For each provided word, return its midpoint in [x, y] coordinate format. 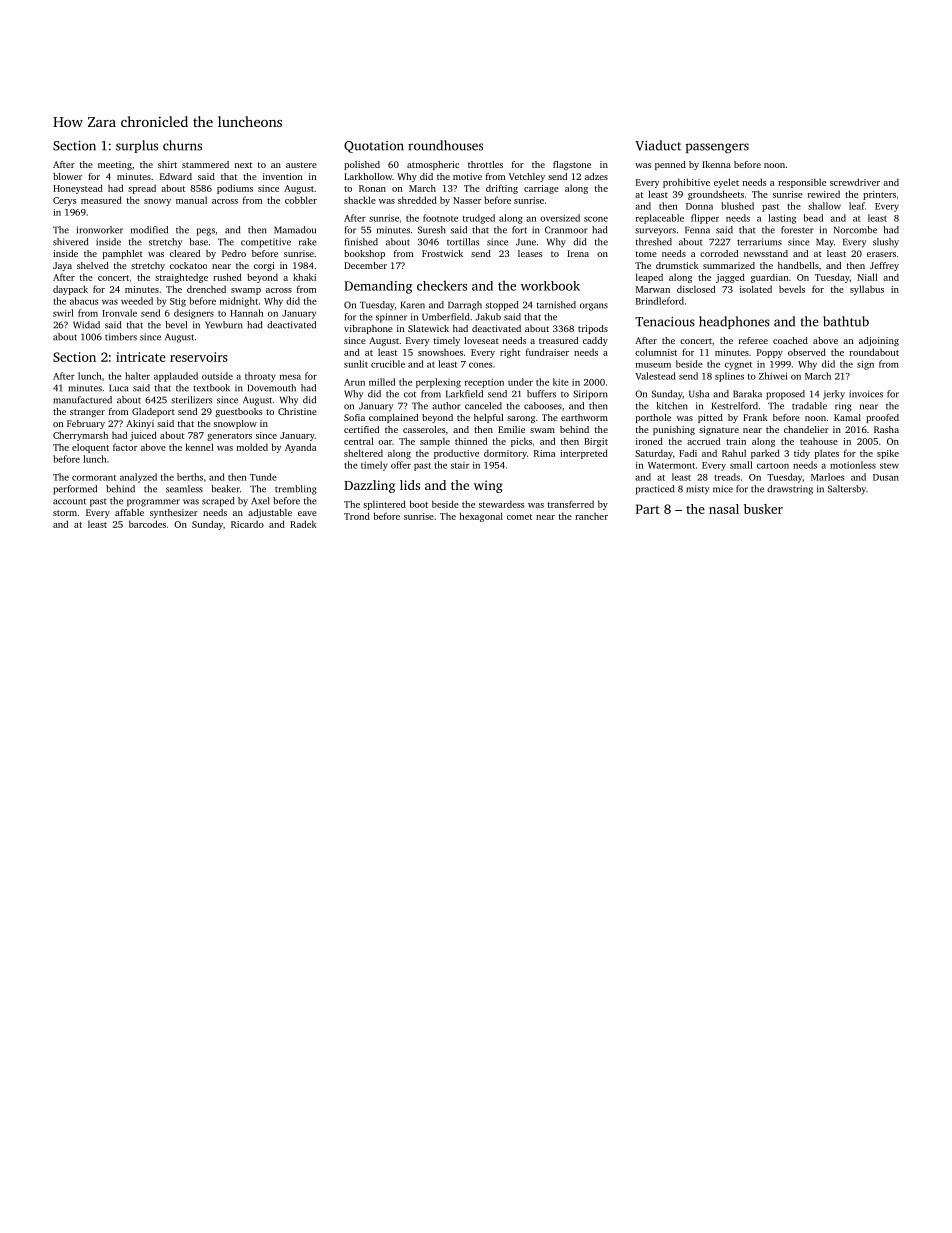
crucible [388, 364]
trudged [479, 219]
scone [596, 219]
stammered [205, 164]
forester [797, 230]
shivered [70, 242]
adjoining [879, 341]
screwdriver [855, 182]
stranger [87, 413]
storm [65, 513]
